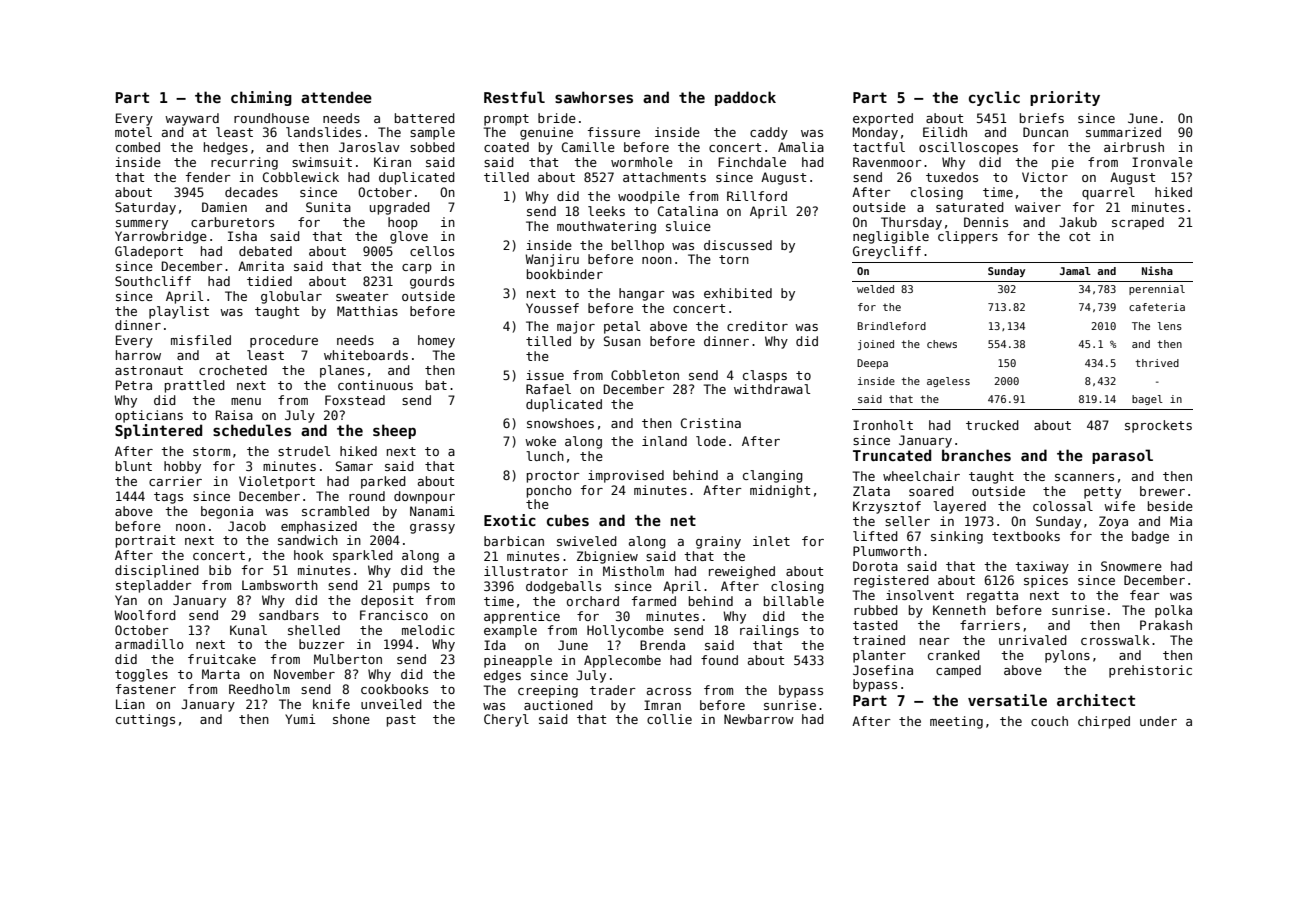 The height and width of the screenshot is (924, 1308). I want to click on cot, so click(1079, 236).
